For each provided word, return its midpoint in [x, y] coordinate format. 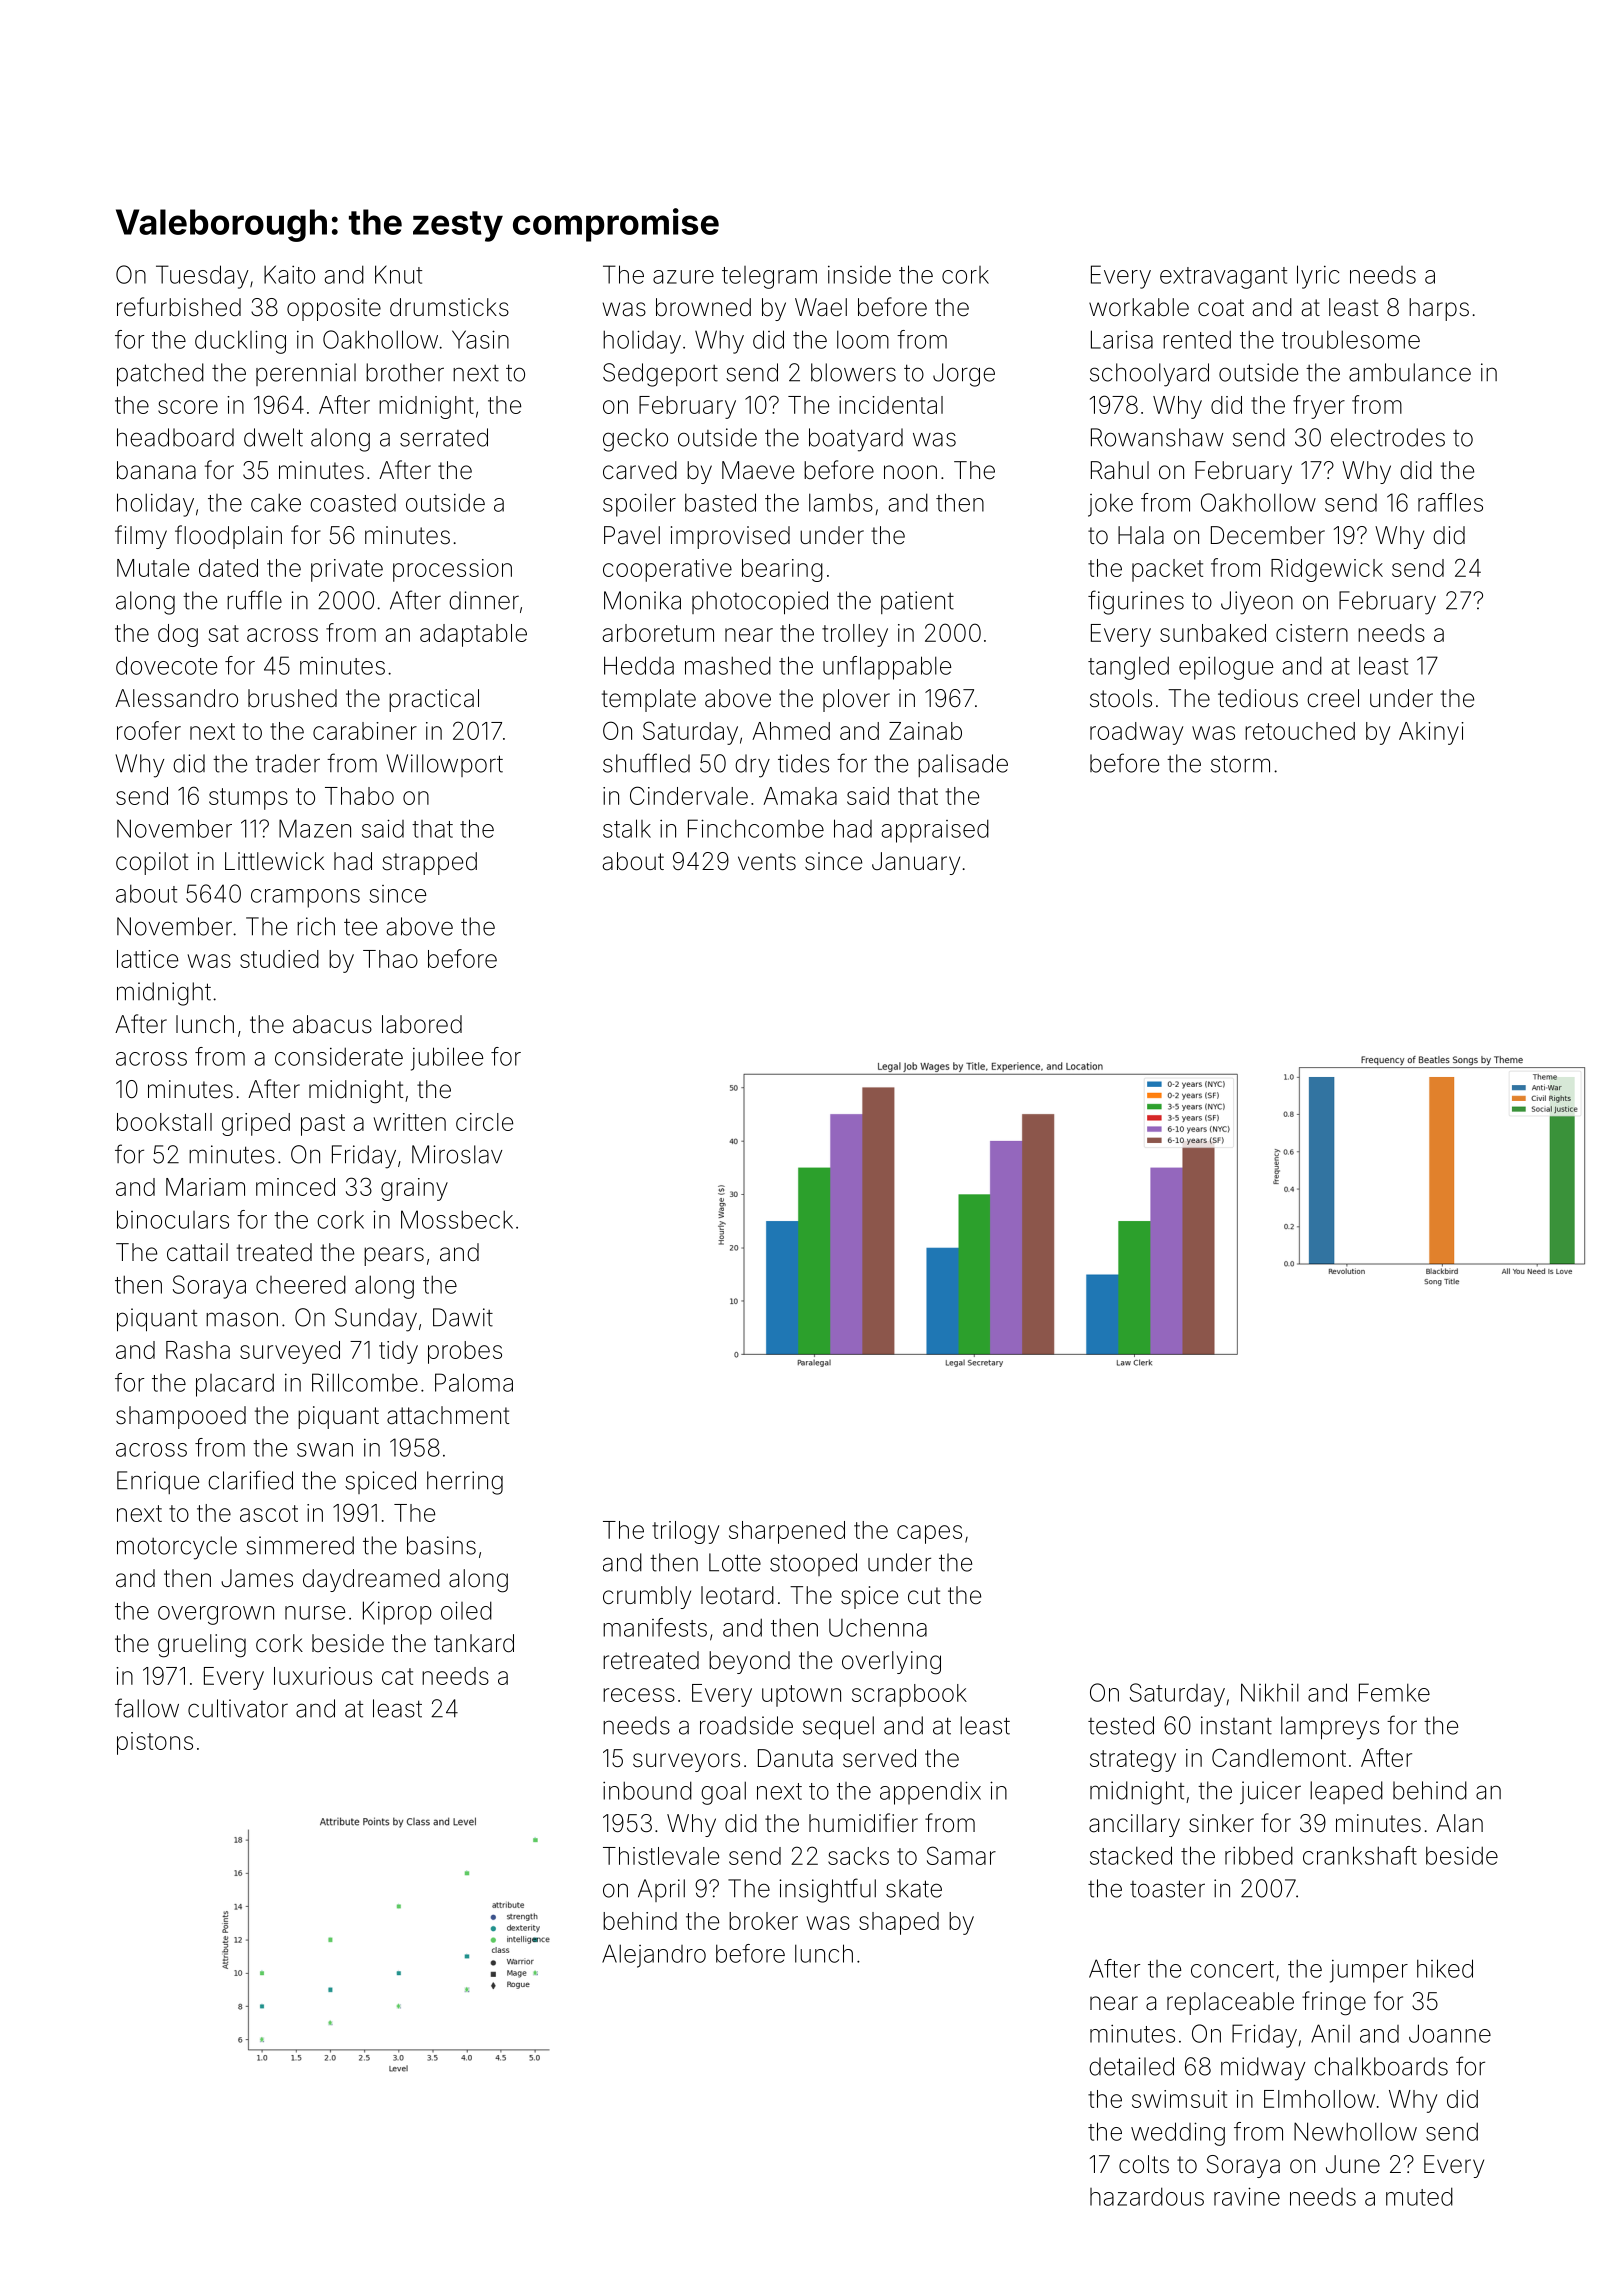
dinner [484, 600]
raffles [1450, 502]
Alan [1459, 1823]
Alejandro [654, 1956]
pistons [155, 1743]
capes [929, 1534]
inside [859, 274]
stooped [813, 1564]
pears [394, 1256]
